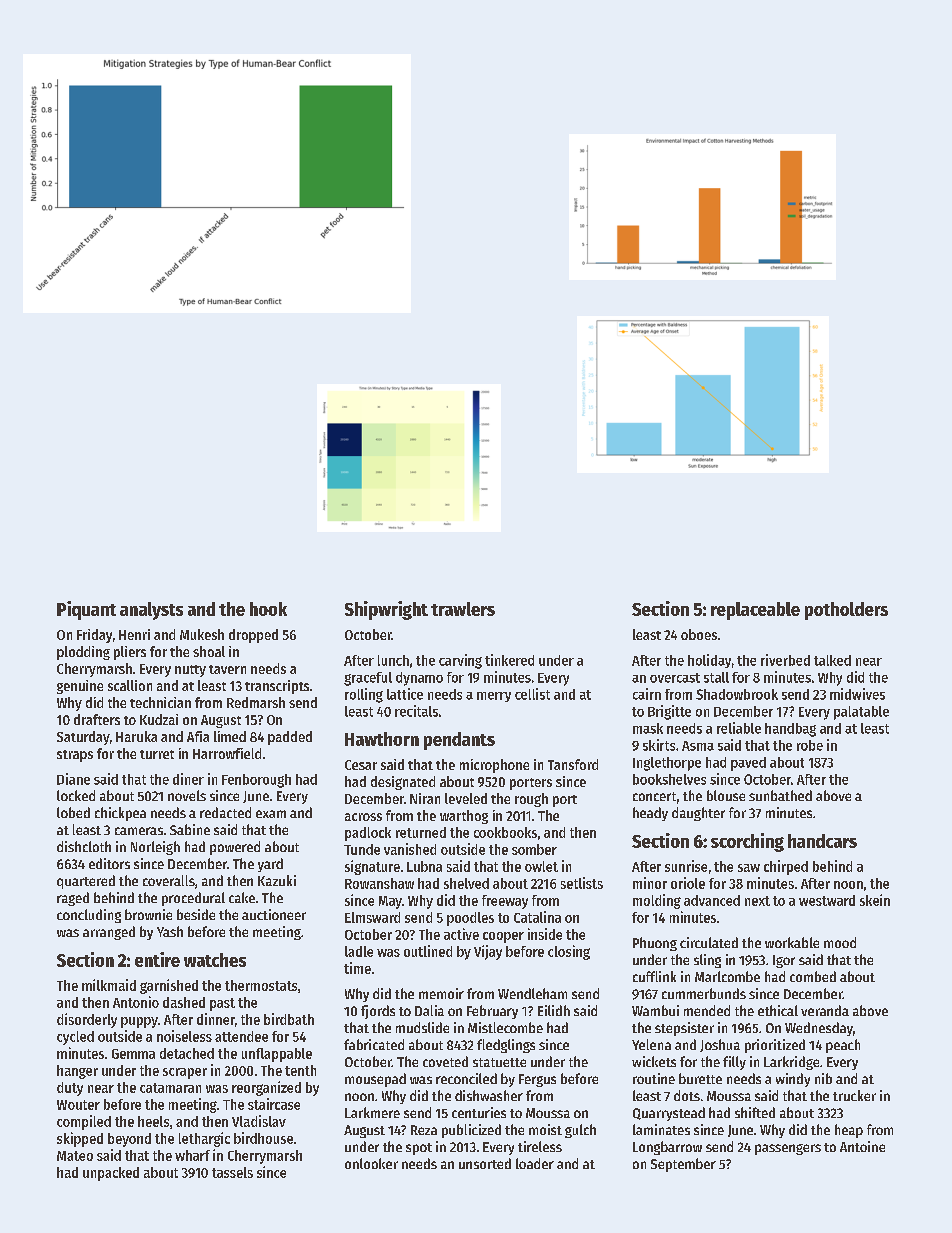  What do you see at coordinates (261, 985) in the screenshot?
I see `thermostats` at bounding box center [261, 985].
